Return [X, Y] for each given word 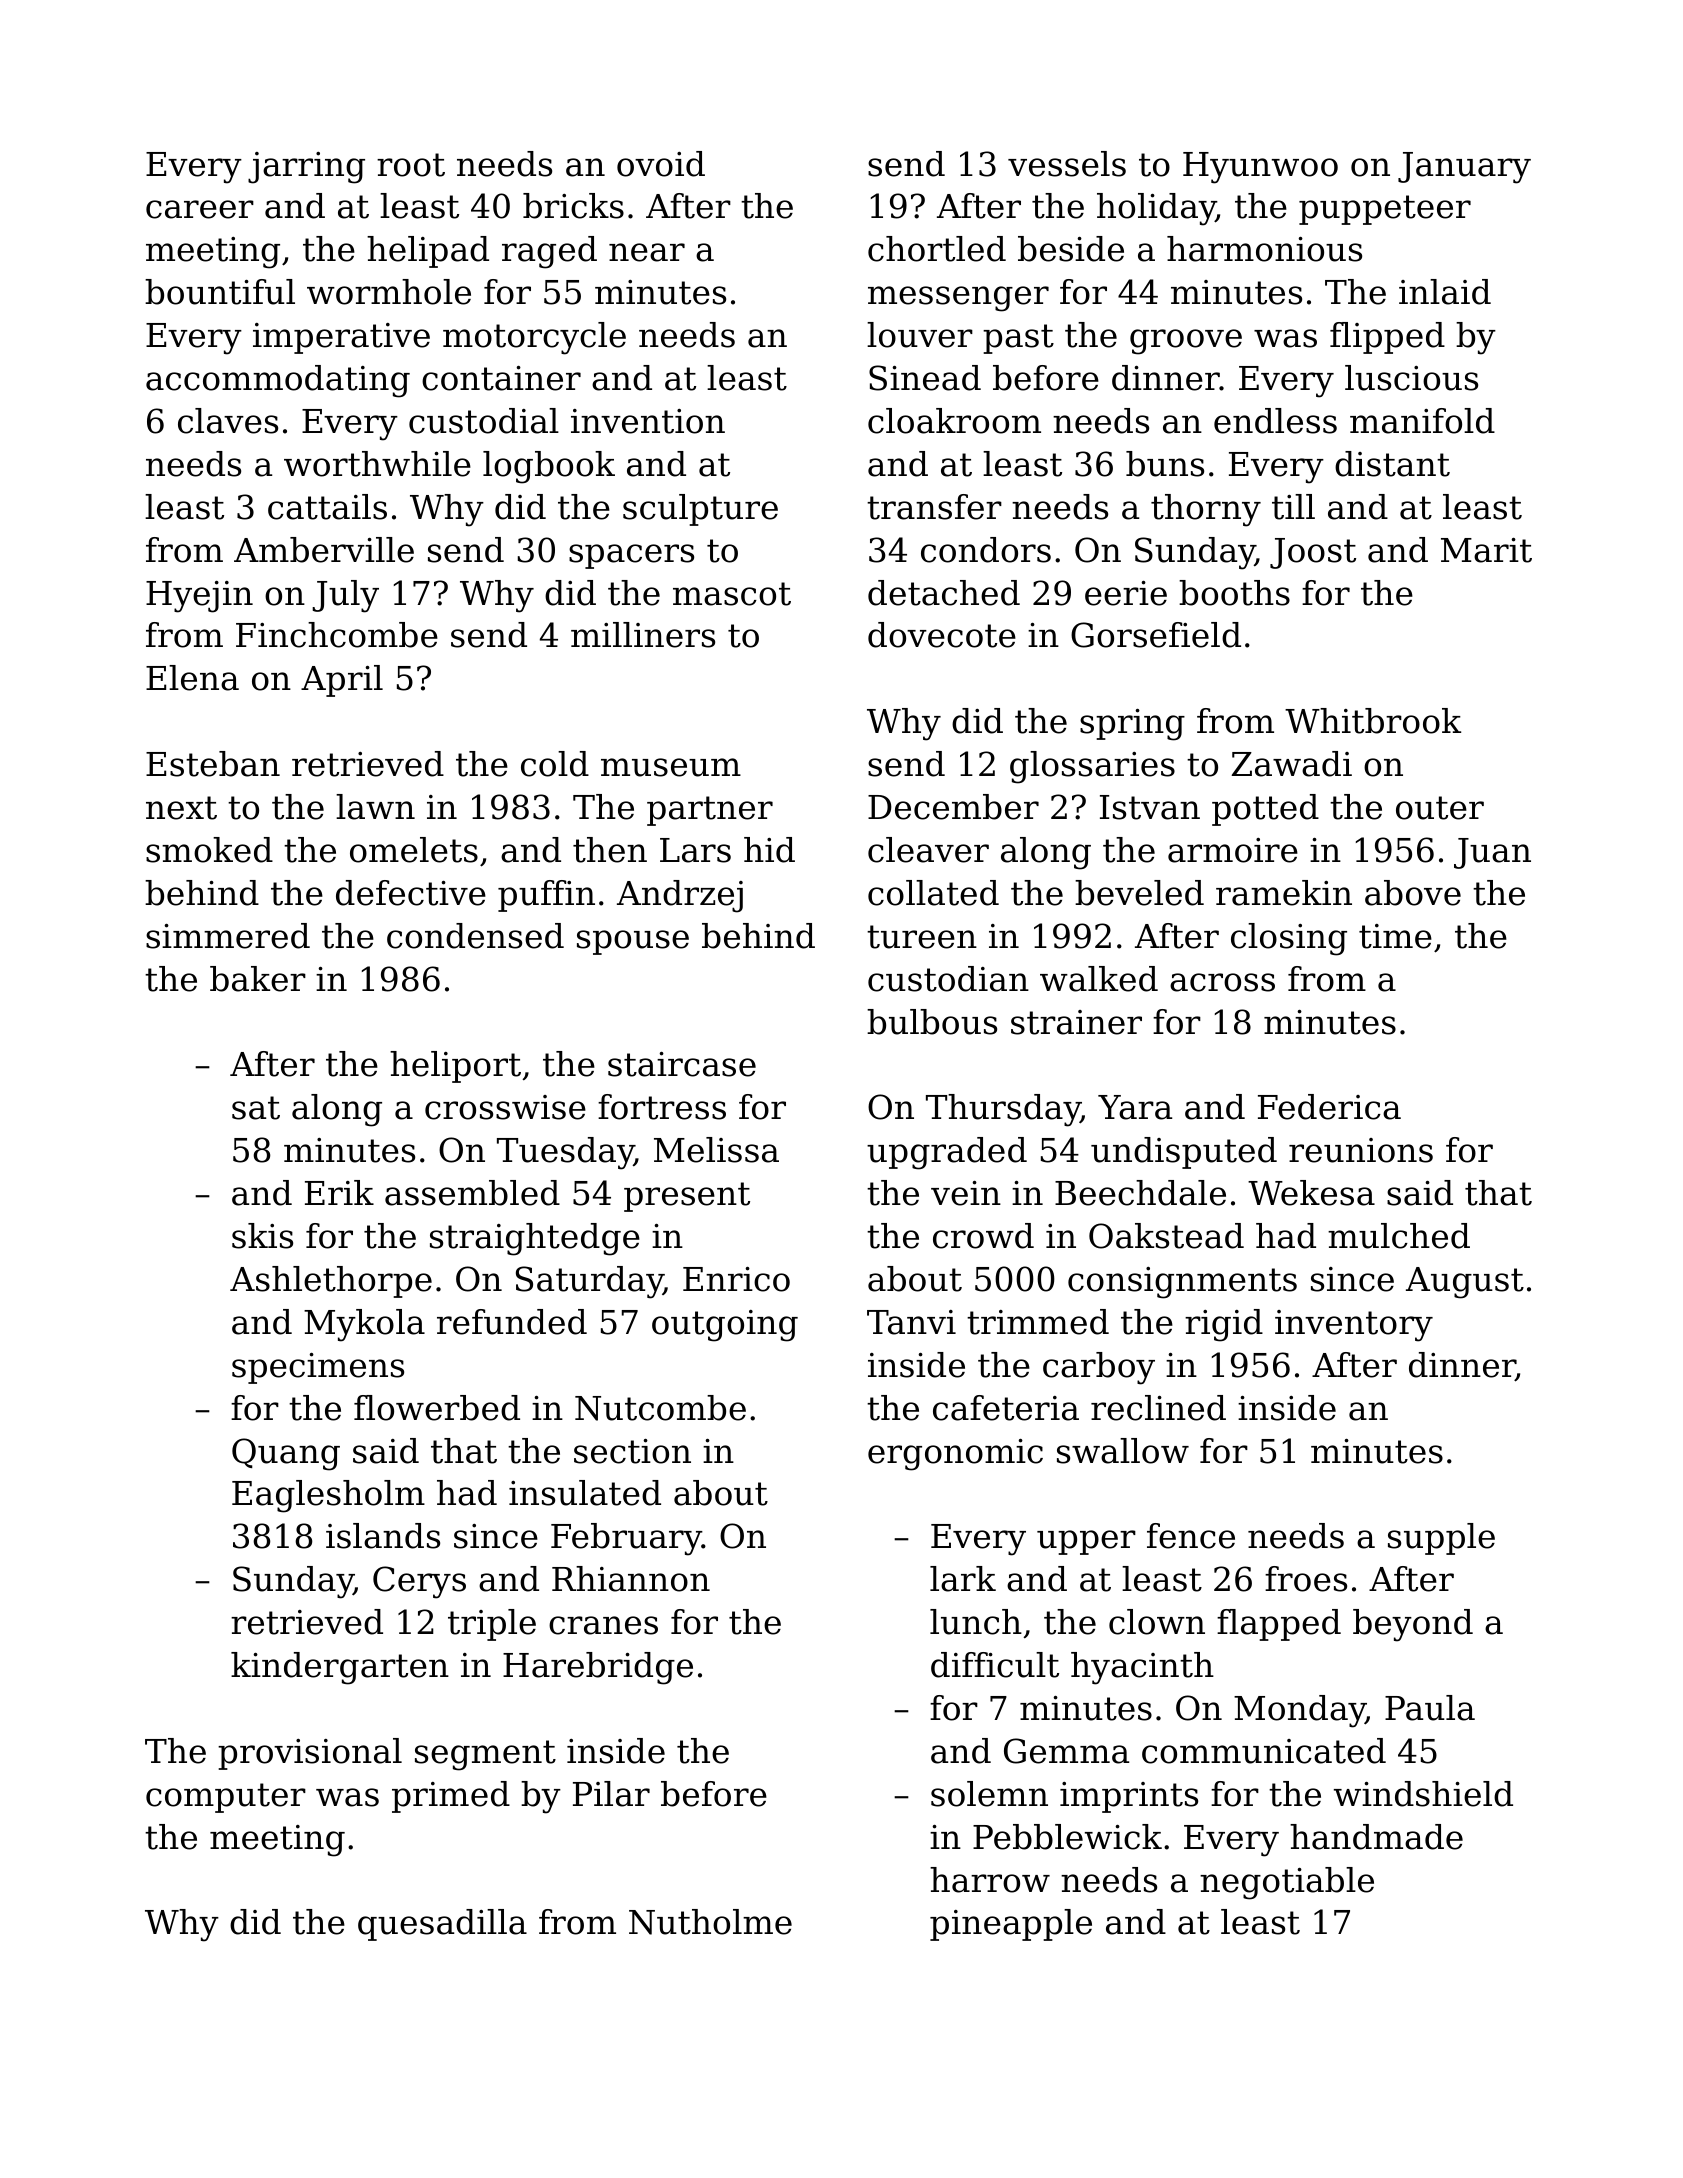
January [1464, 168]
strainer [1076, 1022]
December [953, 807]
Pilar [611, 1794]
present [687, 1197]
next [181, 808]
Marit [1486, 550]
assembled [472, 1193]
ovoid [661, 164]
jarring [306, 168]
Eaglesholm [328, 1496]
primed [451, 1797]
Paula [1430, 1708]
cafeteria [1006, 1408]
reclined [1158, 1408]
